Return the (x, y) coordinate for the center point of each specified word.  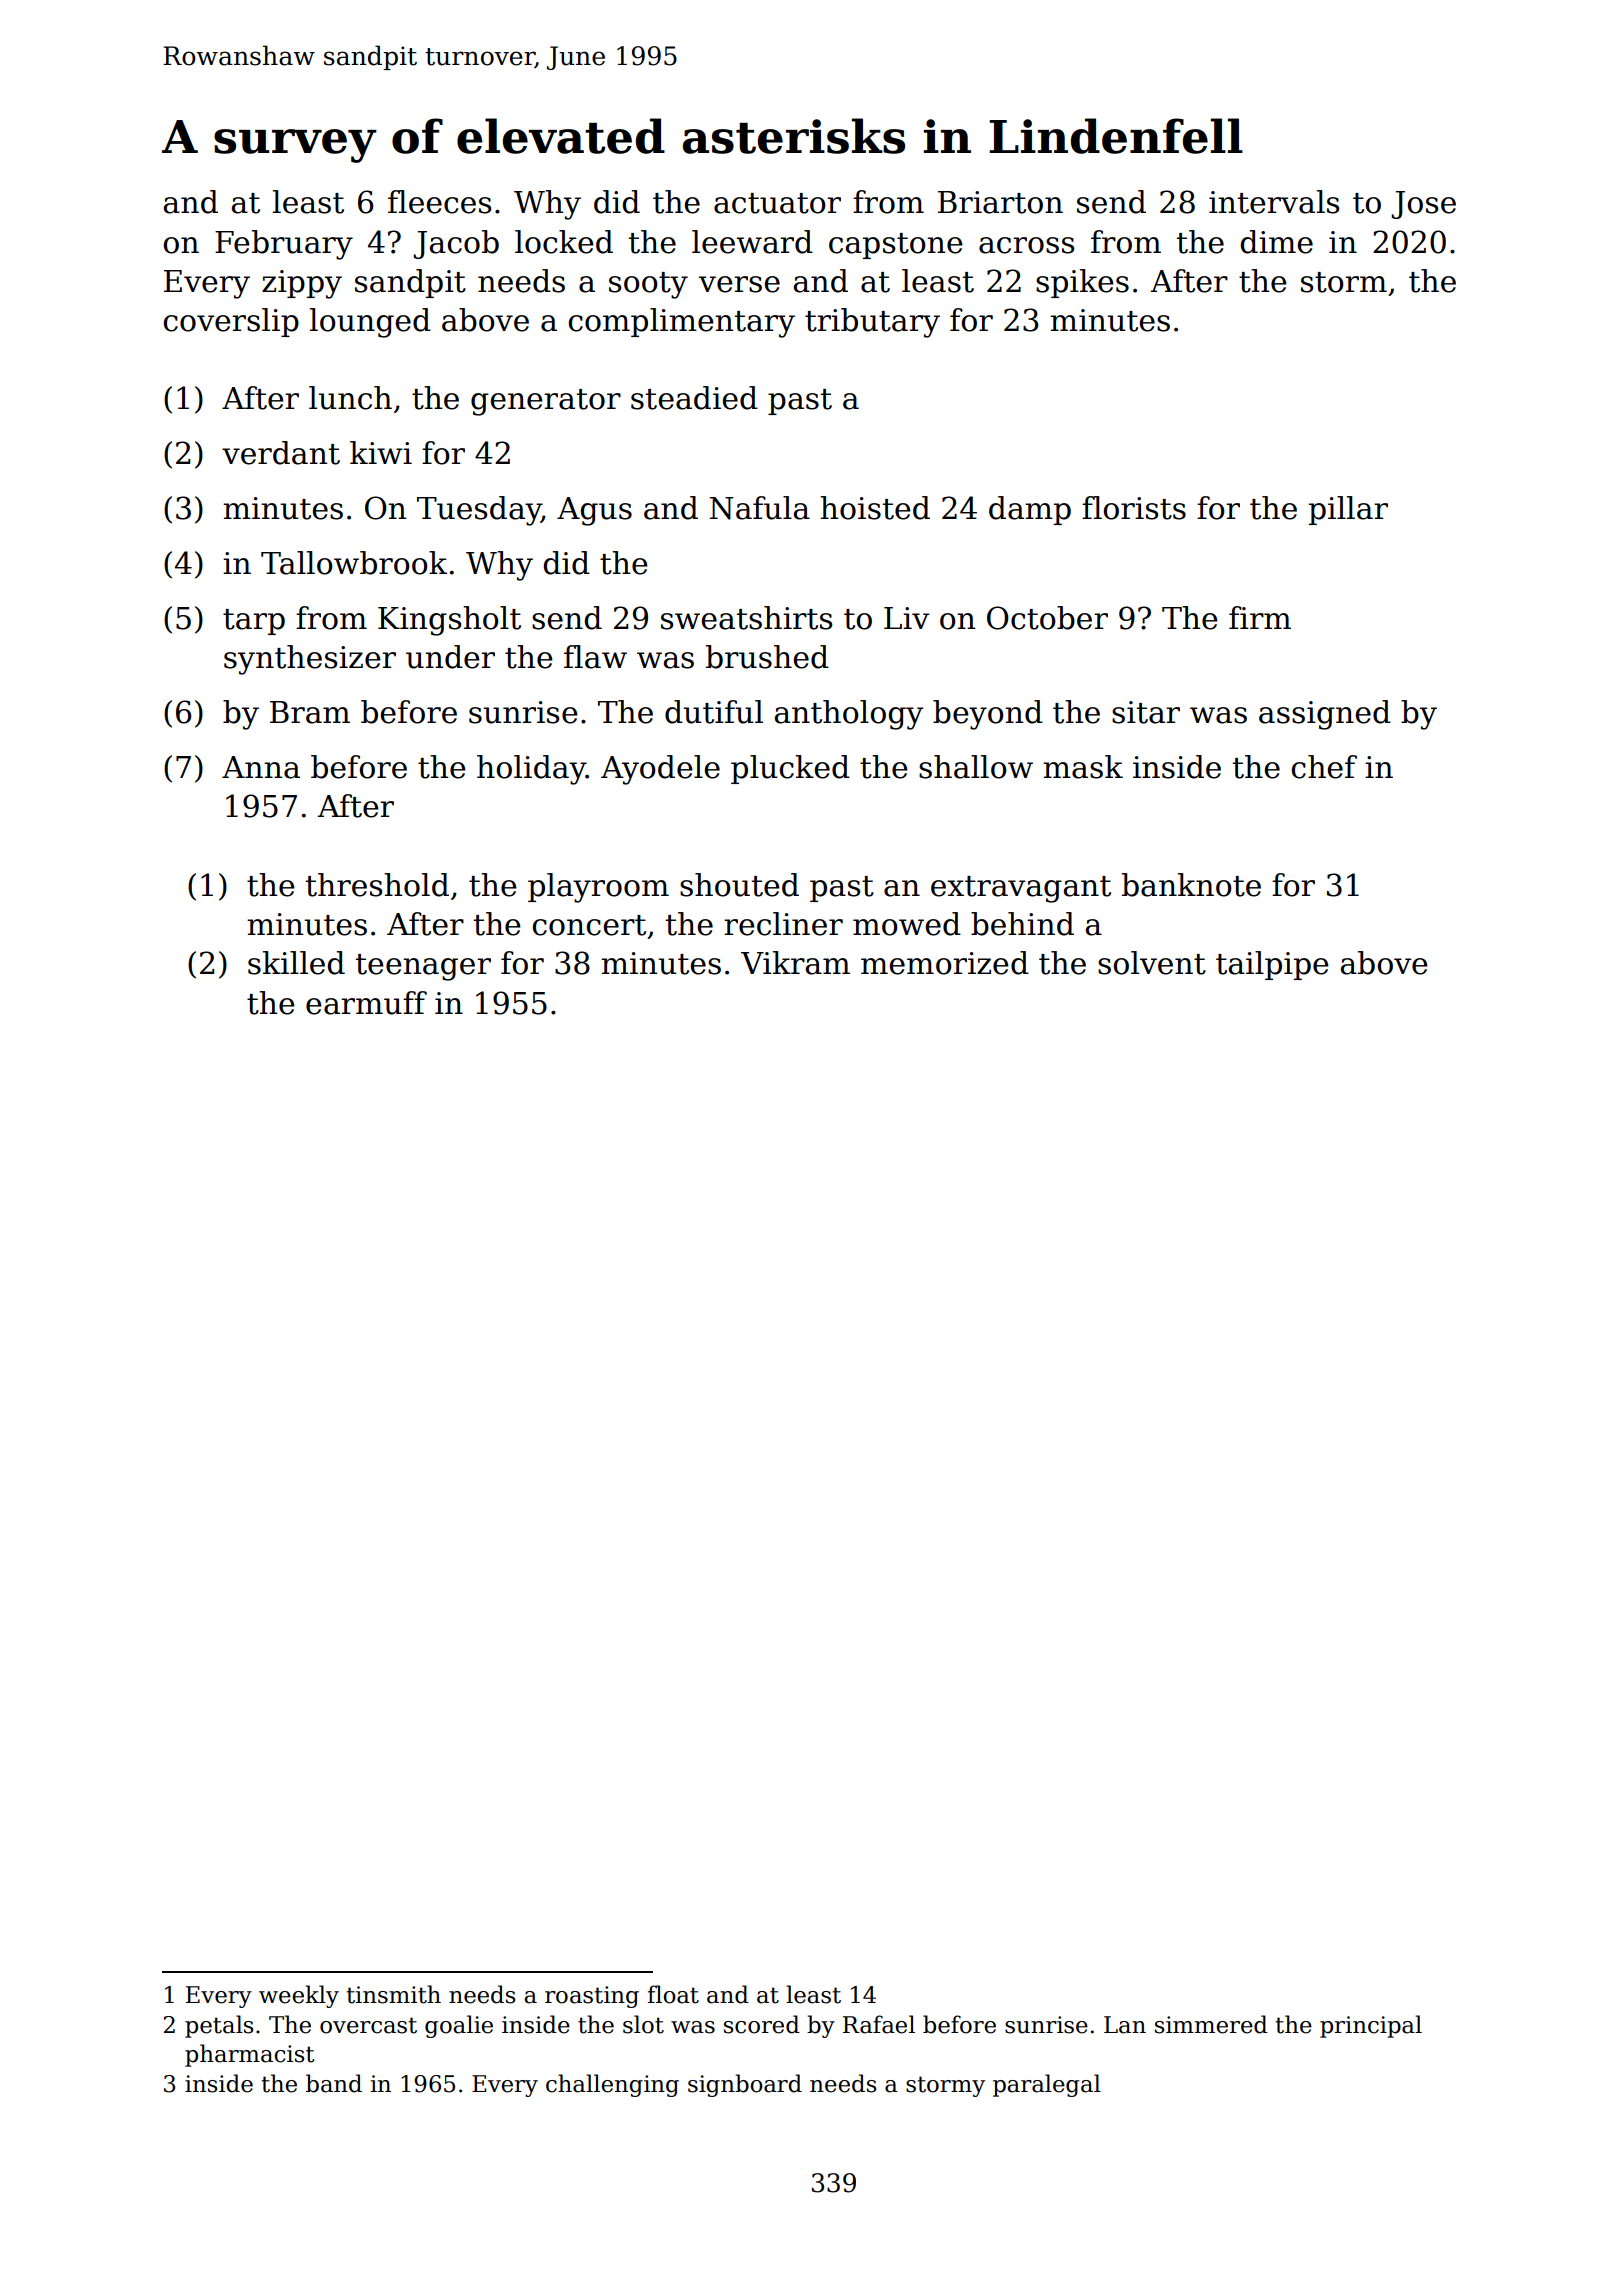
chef (1324, 767)
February (284, 245)
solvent (1152, 963)
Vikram (795, 963)
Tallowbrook (354, 563)
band (334, 2083)
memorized (945, 963)
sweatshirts (746, 618)
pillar (1348, 510)
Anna (261, 767)
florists (1134, 508)
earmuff (366, 1003)
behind (1022, 924)
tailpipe (1272, 965)
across (1026, 245)
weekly (299, 1996)
